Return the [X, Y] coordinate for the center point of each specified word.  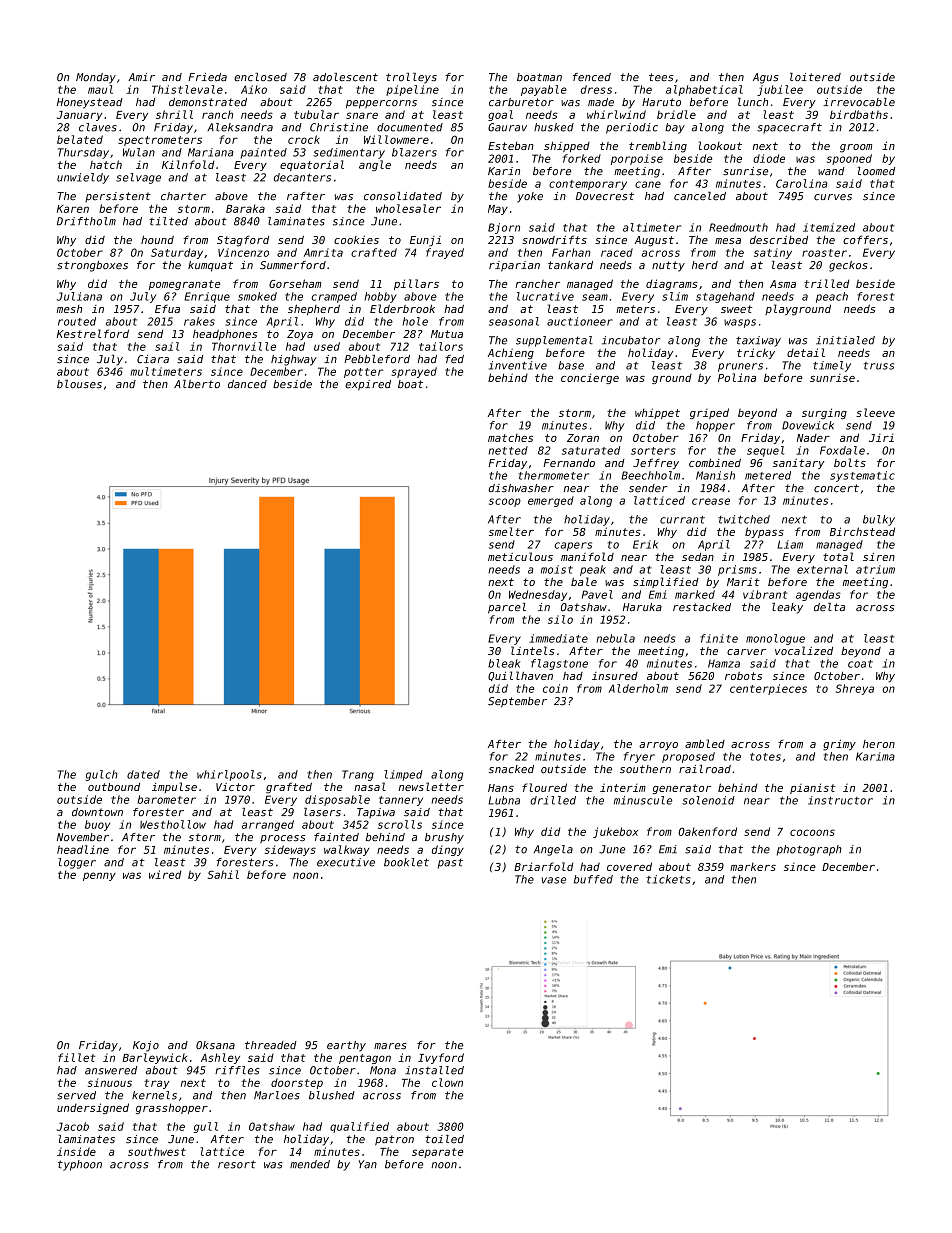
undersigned [93, 1108]
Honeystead [90, 103]
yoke [530, 197]
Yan [368, 1164]
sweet [736, 309]
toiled [444, 1139]
